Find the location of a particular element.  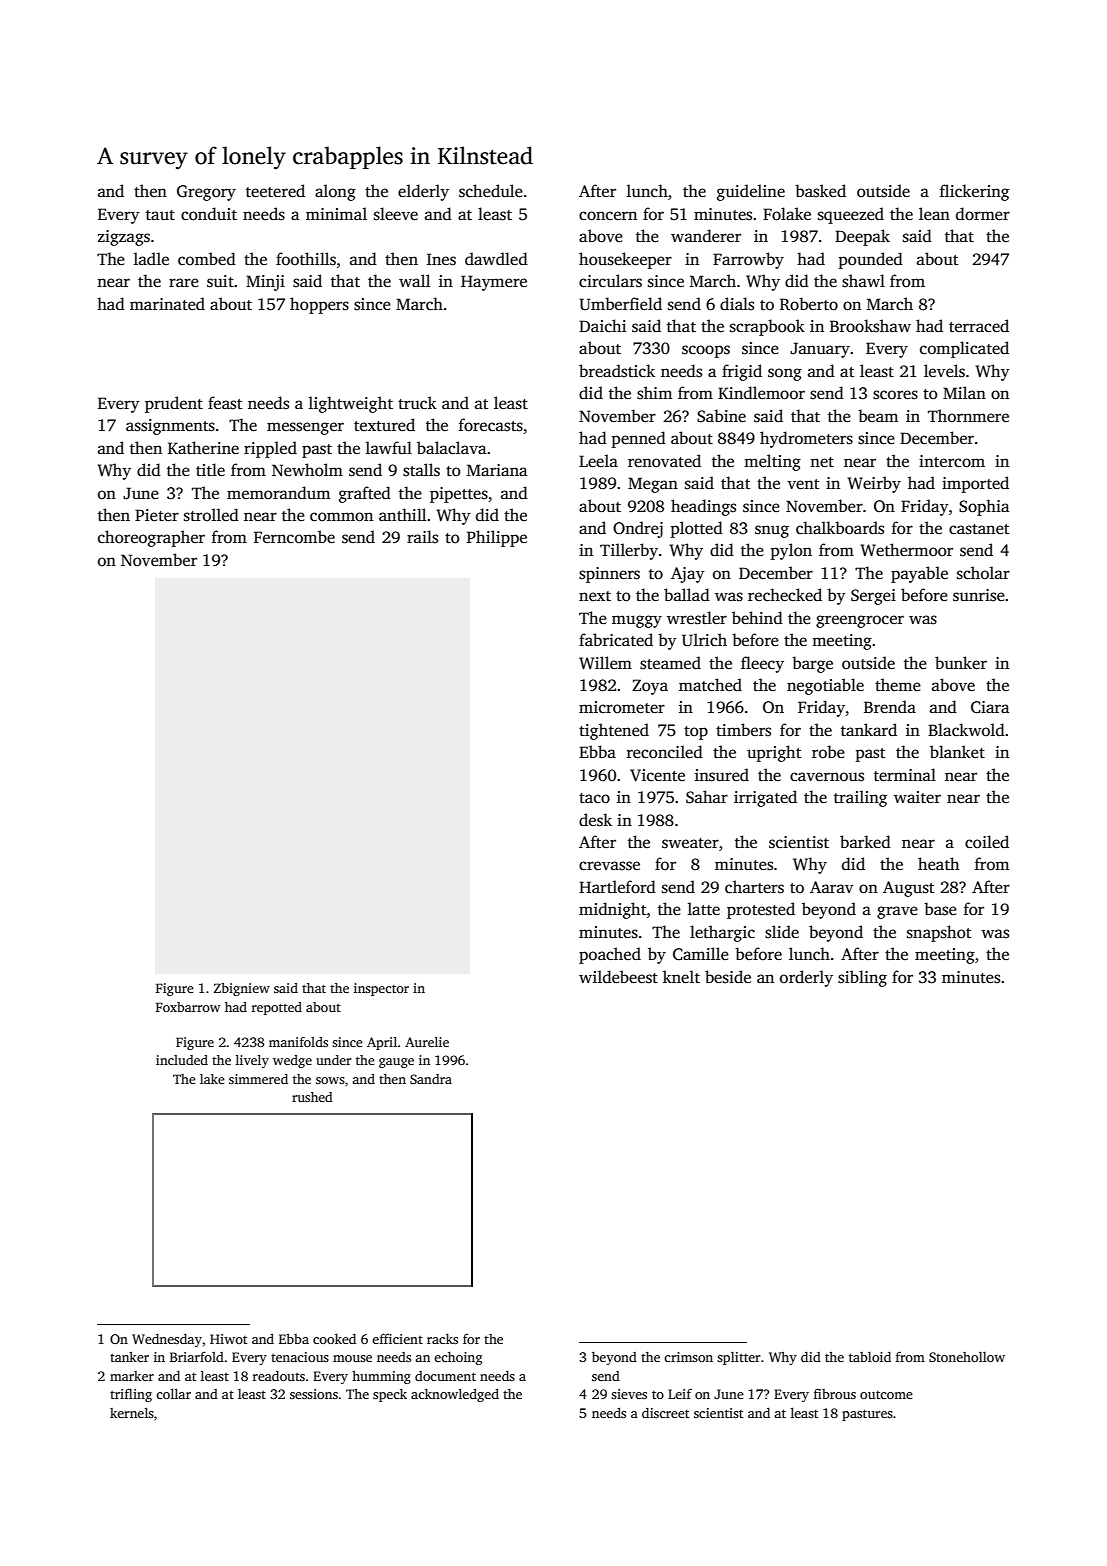

collar is located at coordinates (173, 1393).
